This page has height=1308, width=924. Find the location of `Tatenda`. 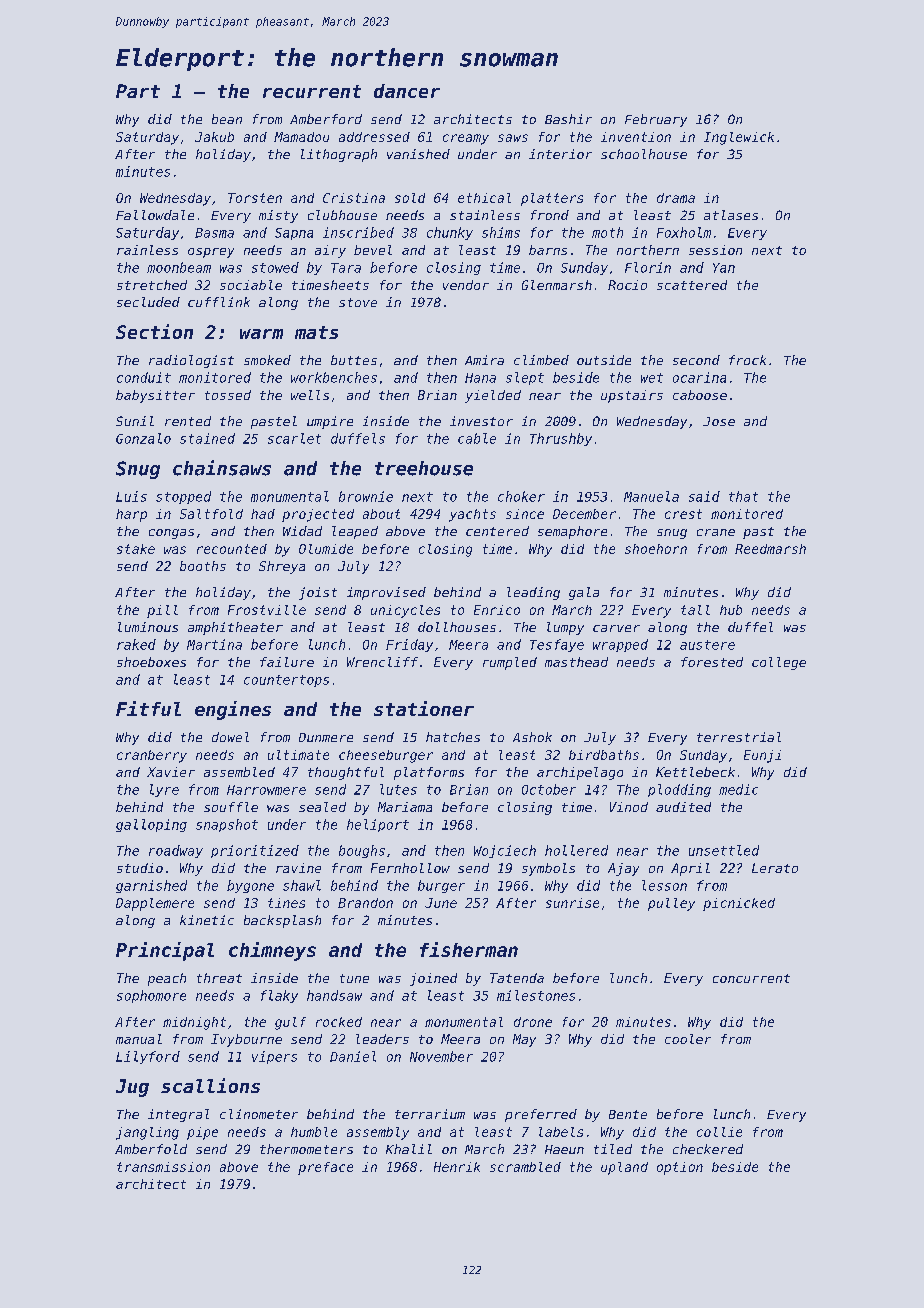

Tatenda is located at coordinates (517, 978).
